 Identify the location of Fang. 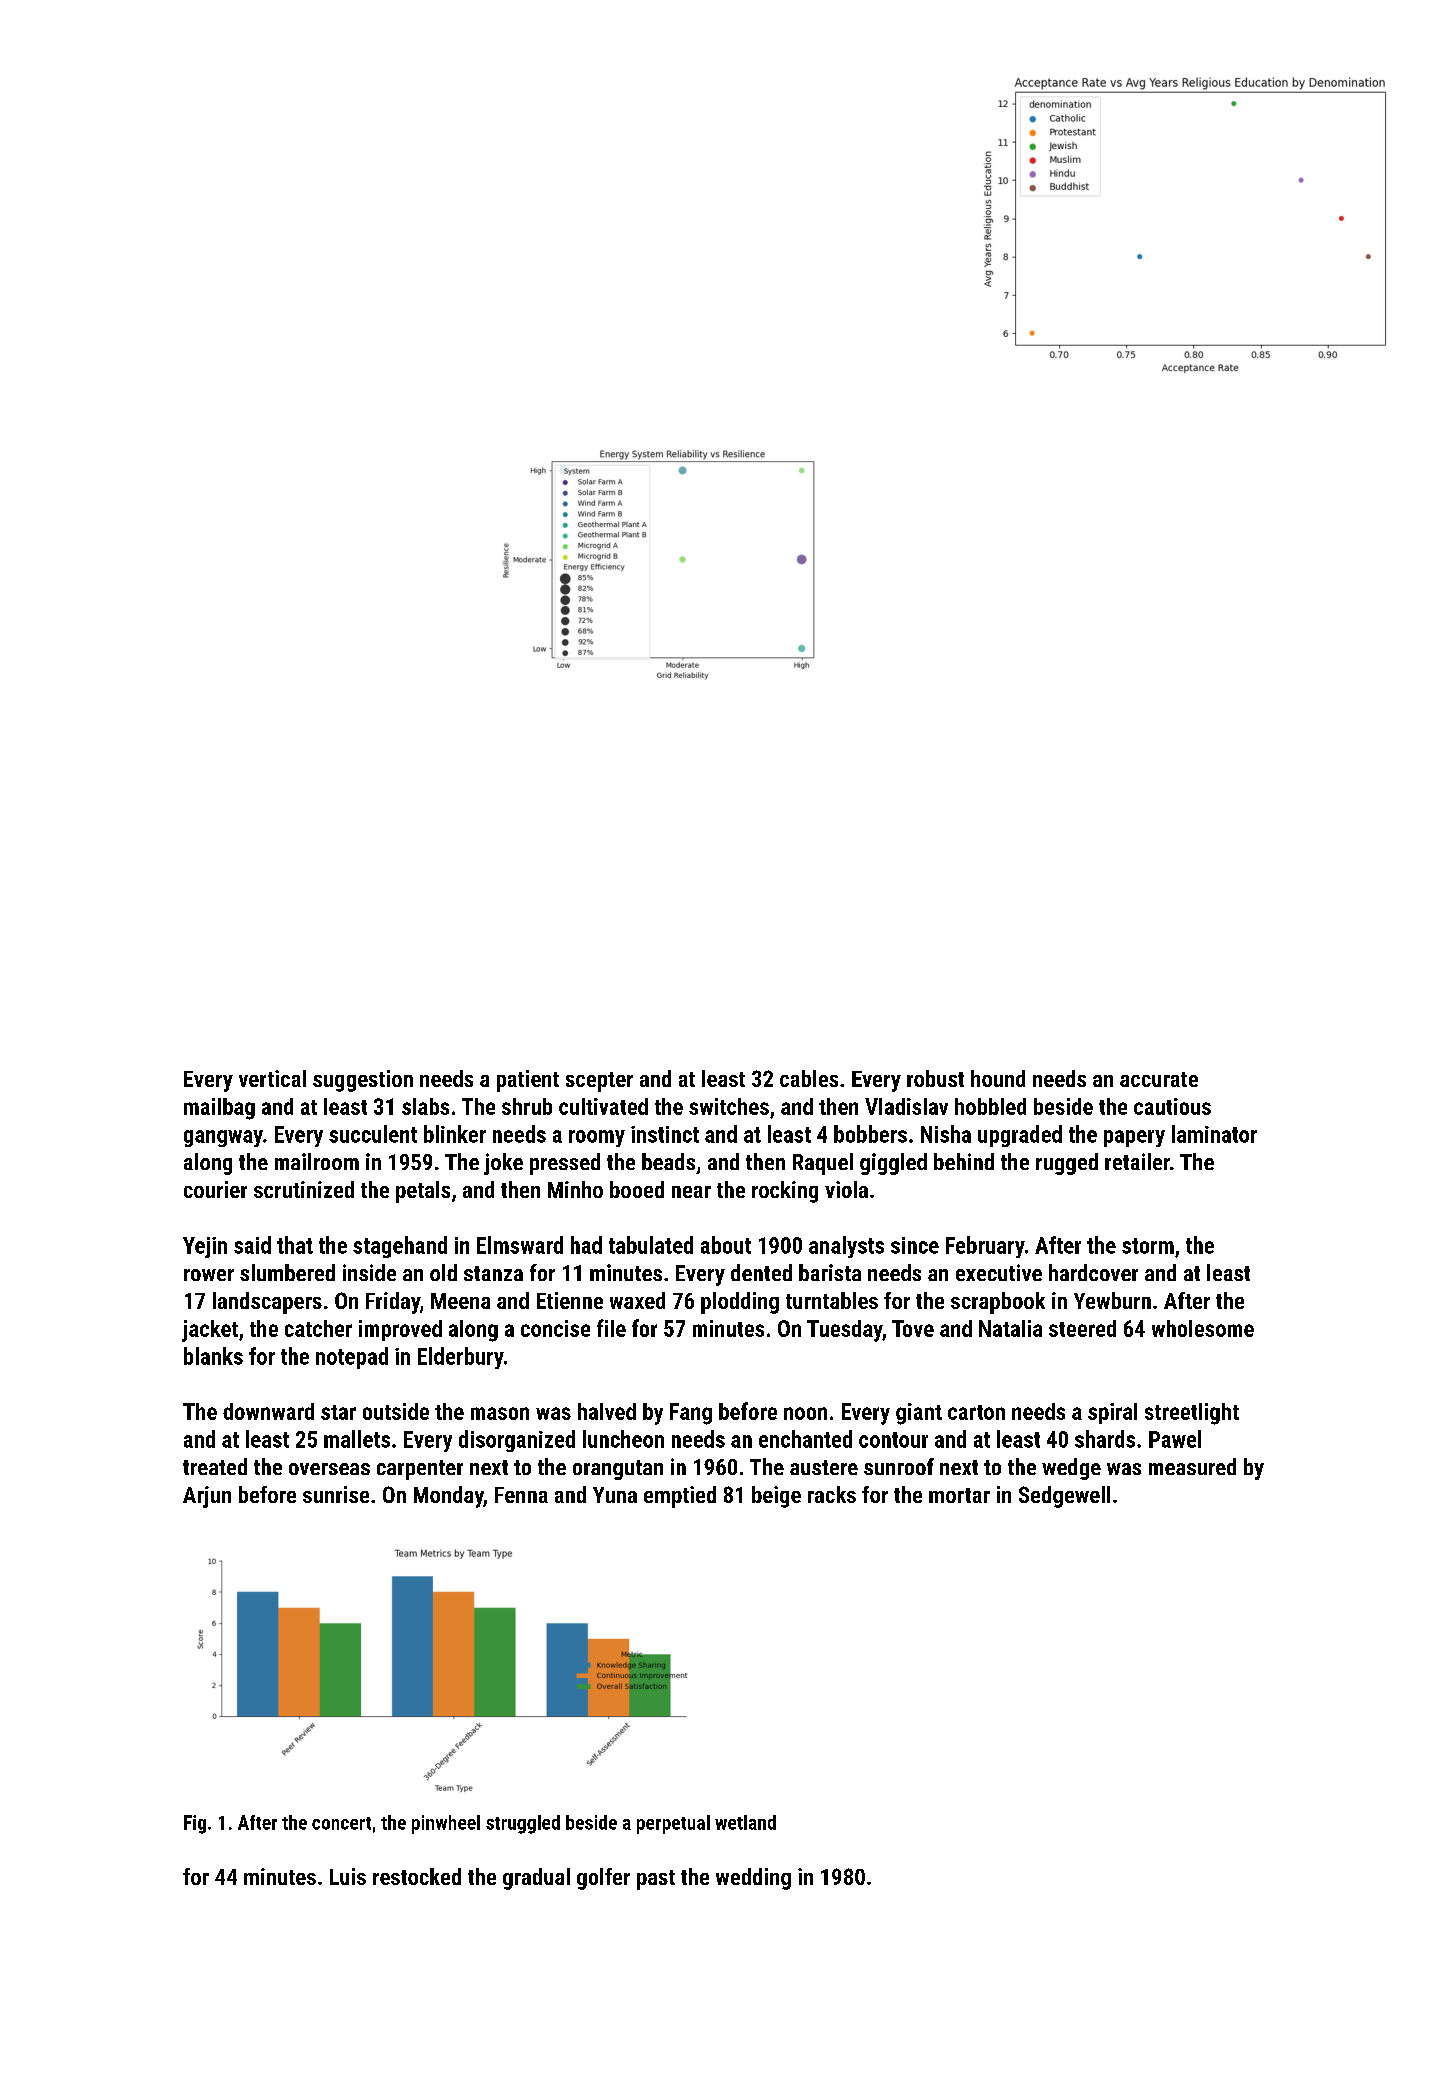
(691, 1414).
